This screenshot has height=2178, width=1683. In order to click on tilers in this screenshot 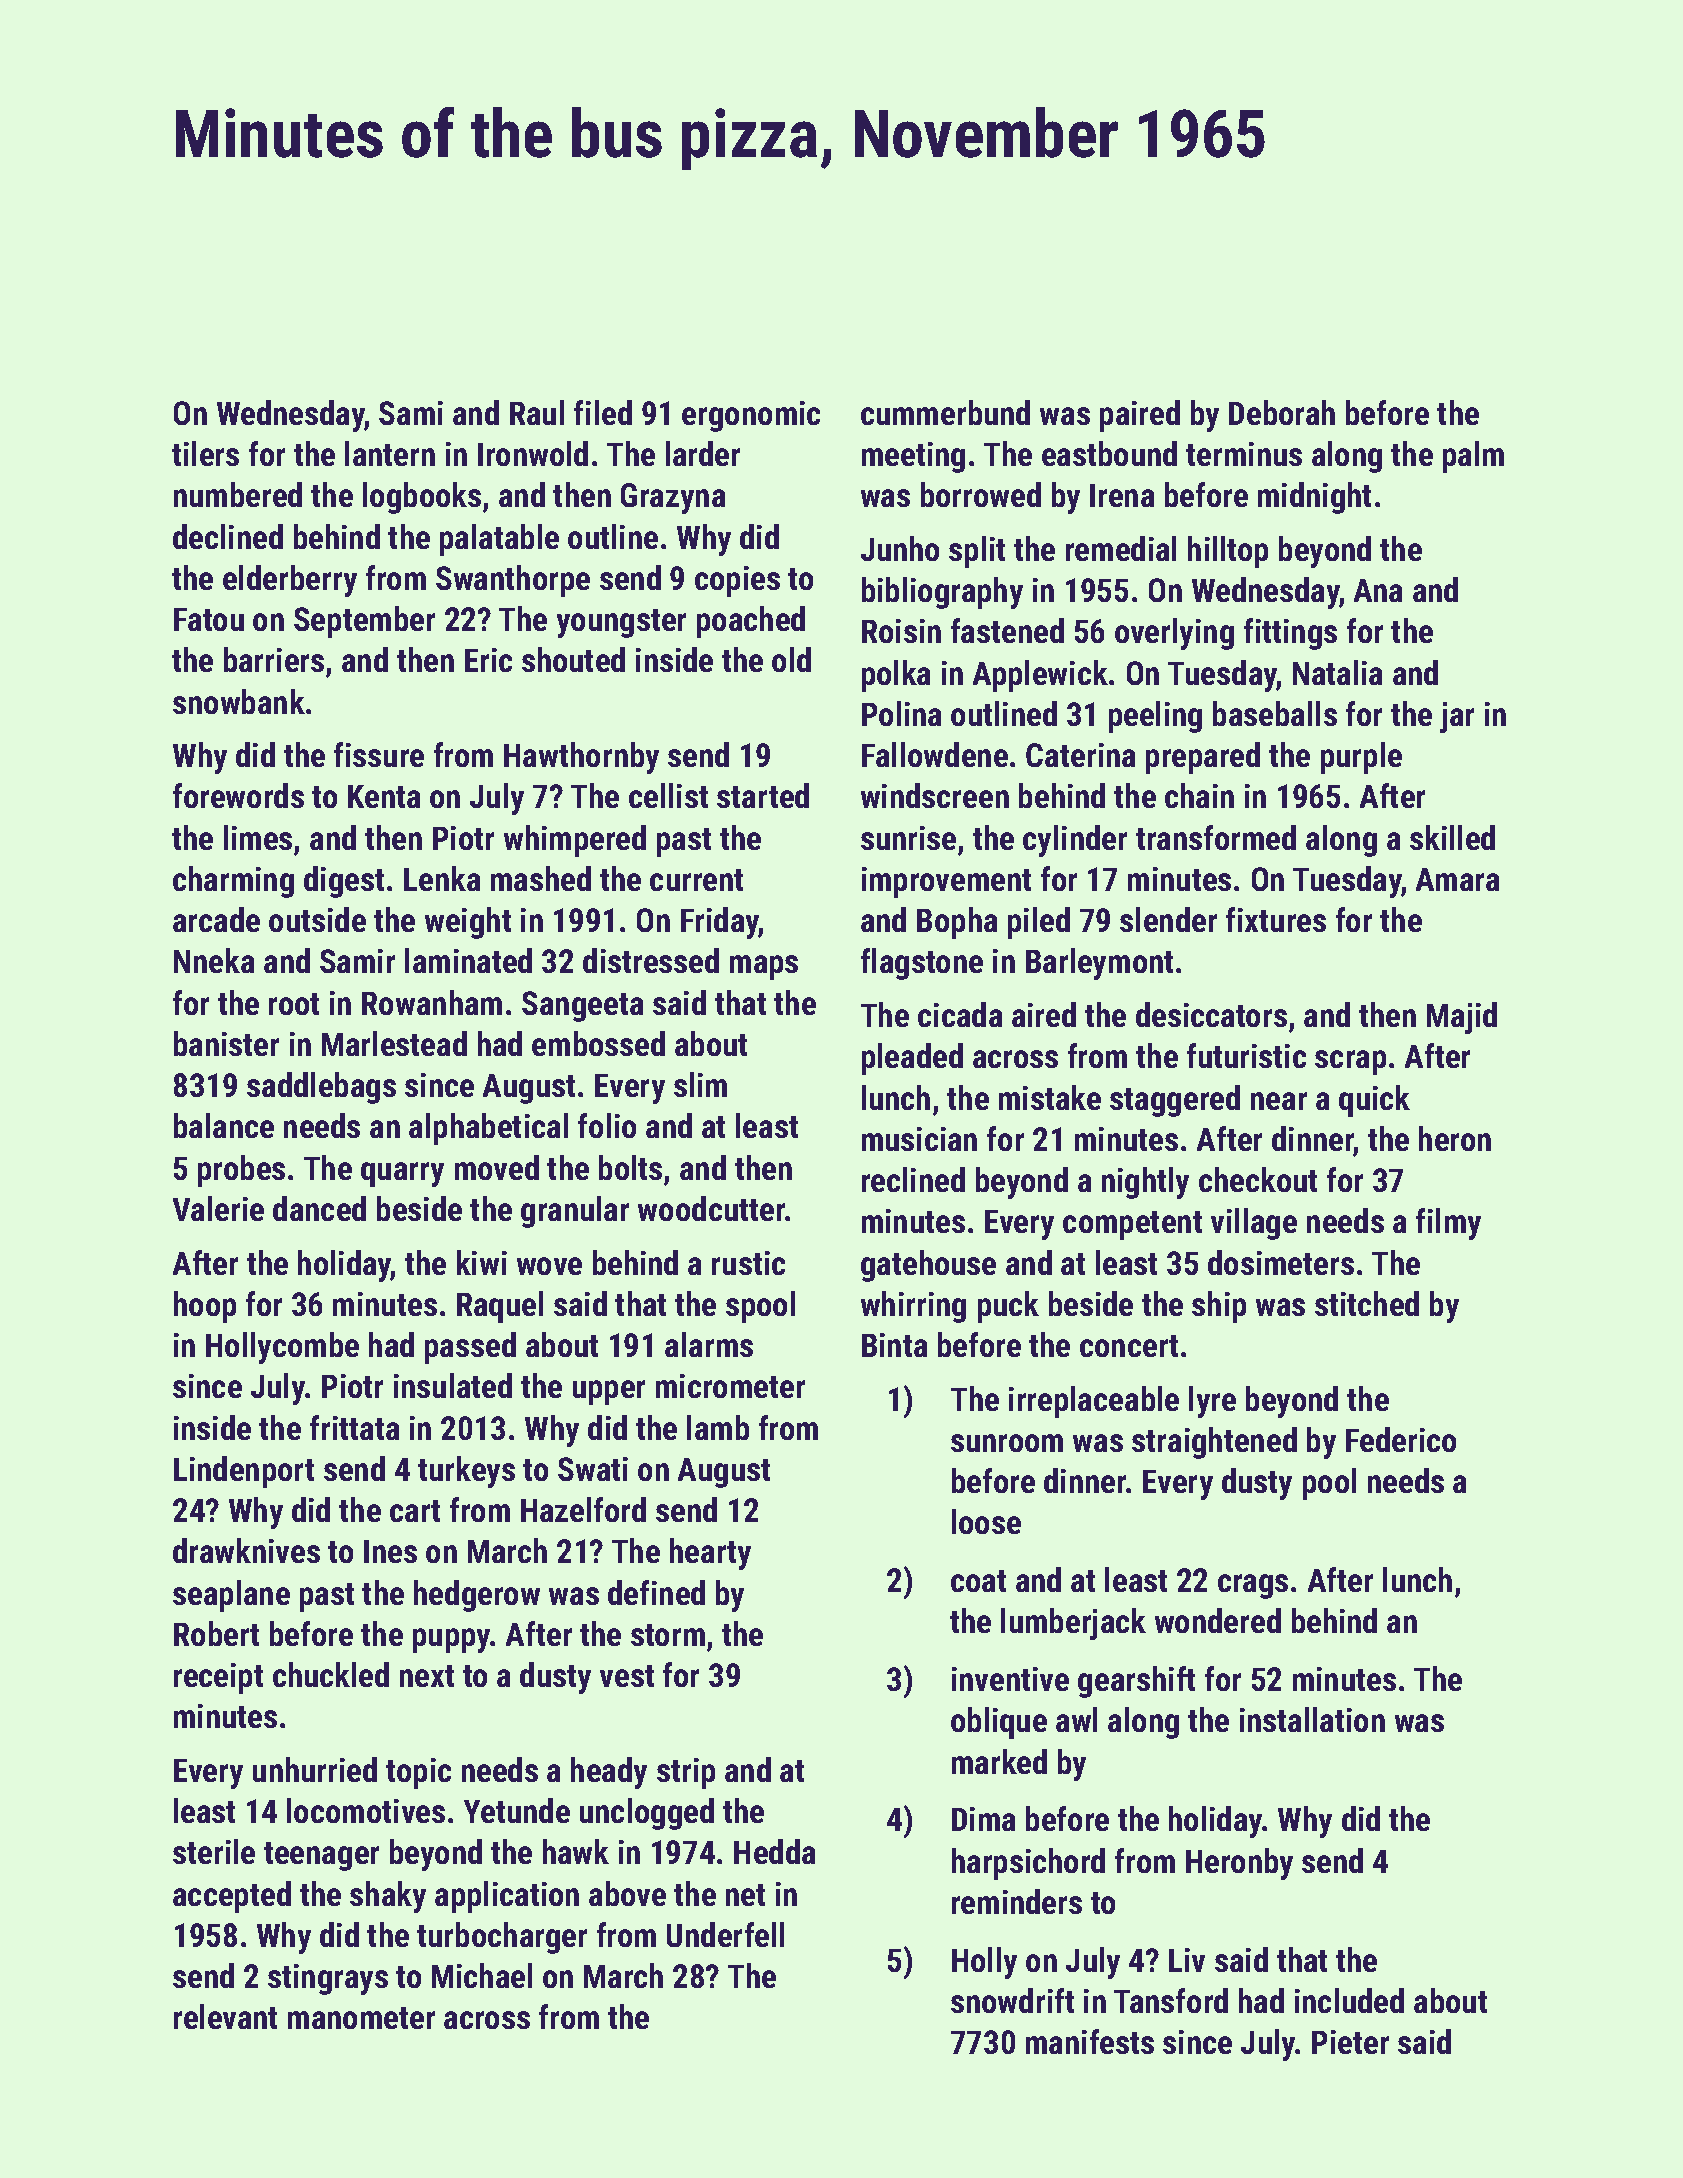, I will do `click(205, 453)`.
